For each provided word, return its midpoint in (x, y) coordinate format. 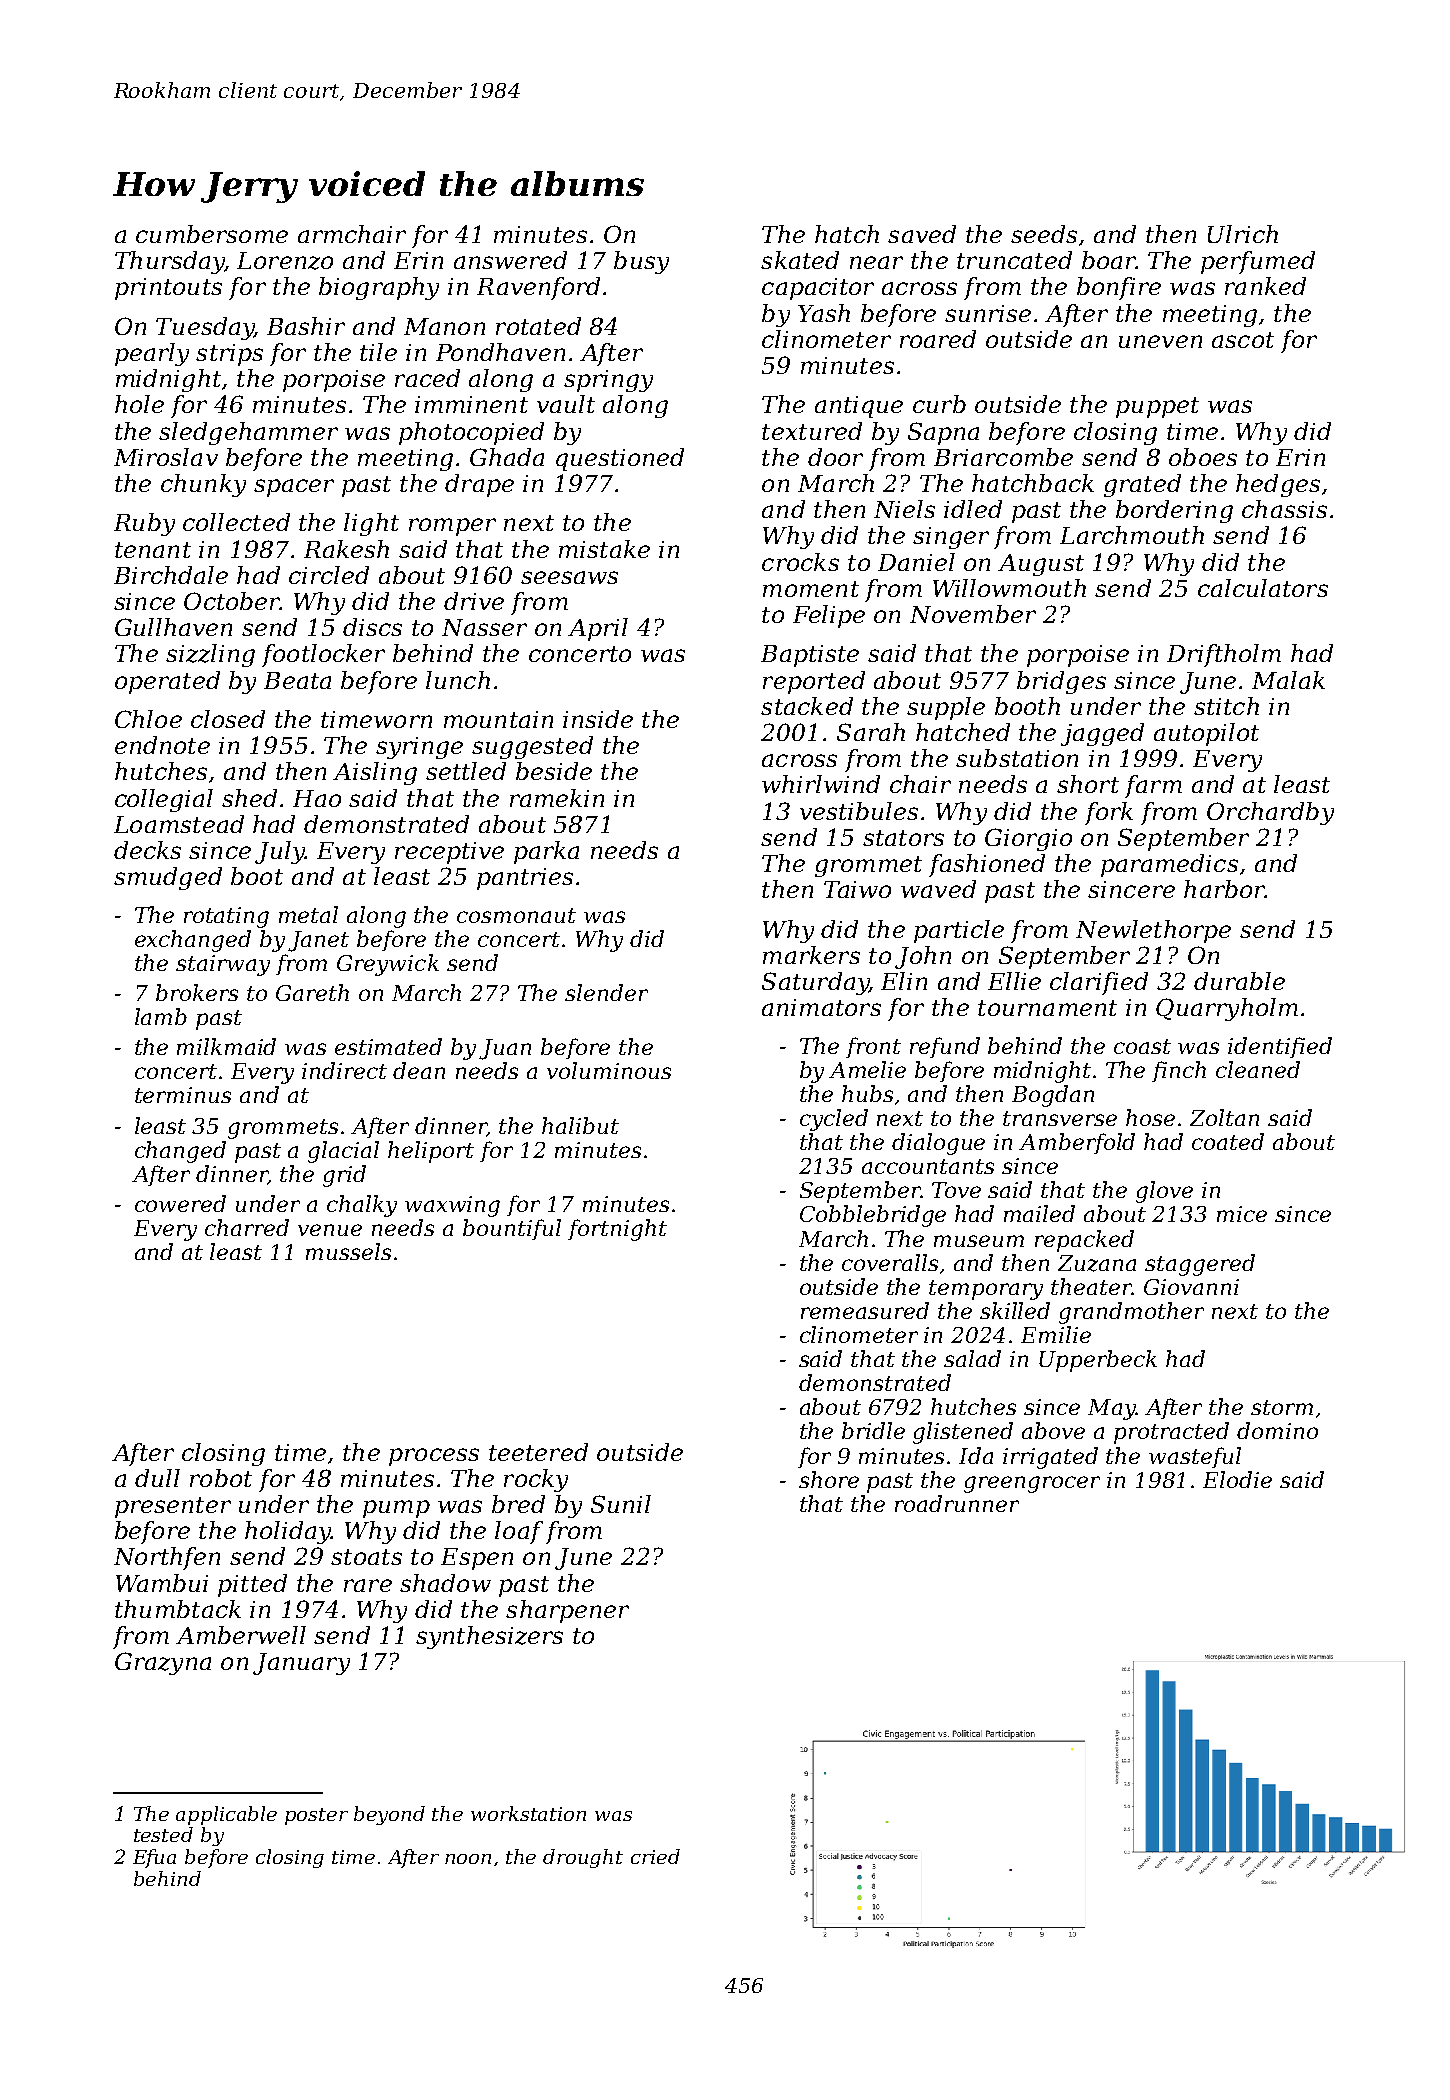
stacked (807, 706)
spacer (294, 488)
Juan (505, 1049)
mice (1242, 1214)
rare (368, 1585)
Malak (1288, 680)
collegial (164, 800)
